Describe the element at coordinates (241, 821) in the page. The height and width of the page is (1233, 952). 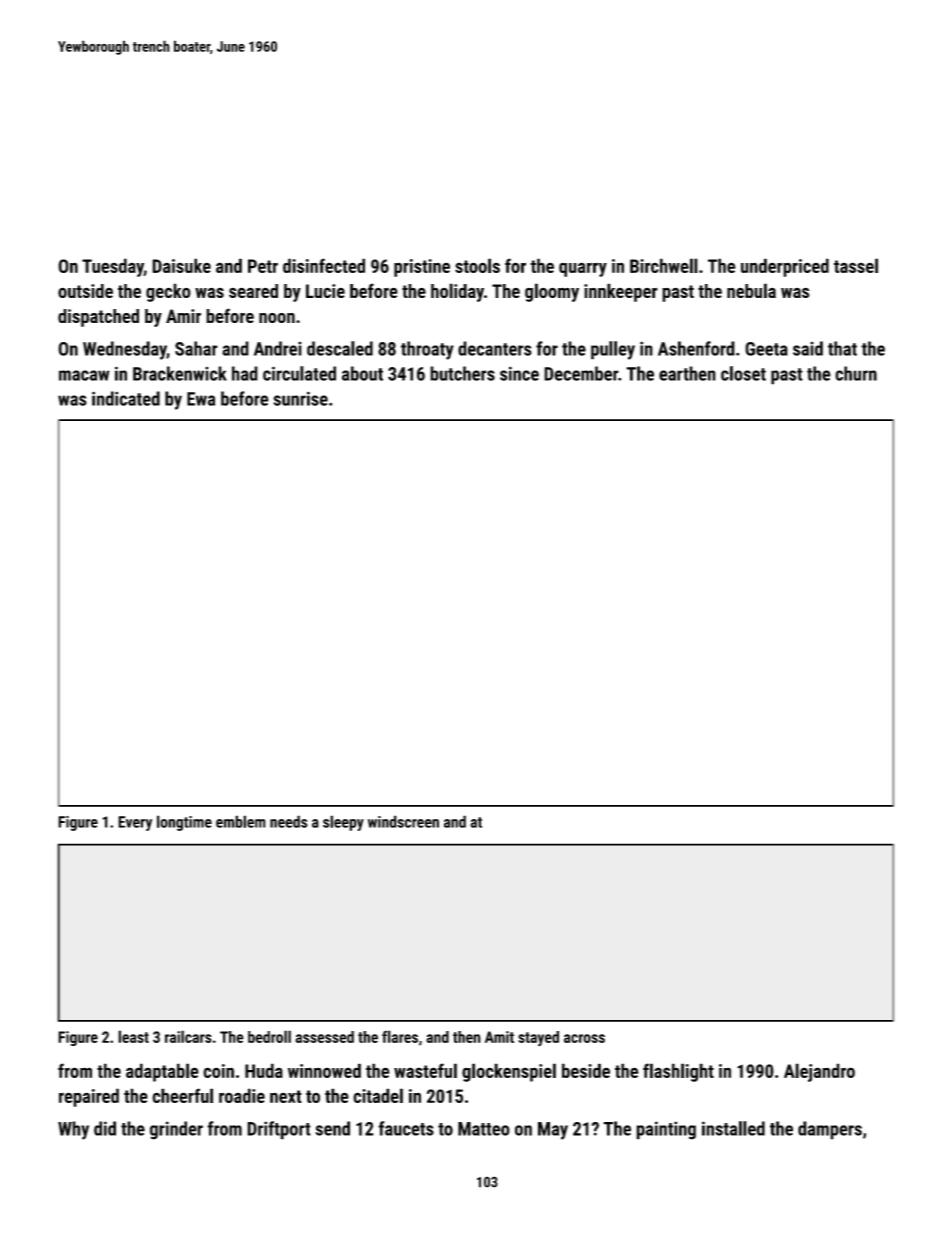
I see `emblem` at that location.
